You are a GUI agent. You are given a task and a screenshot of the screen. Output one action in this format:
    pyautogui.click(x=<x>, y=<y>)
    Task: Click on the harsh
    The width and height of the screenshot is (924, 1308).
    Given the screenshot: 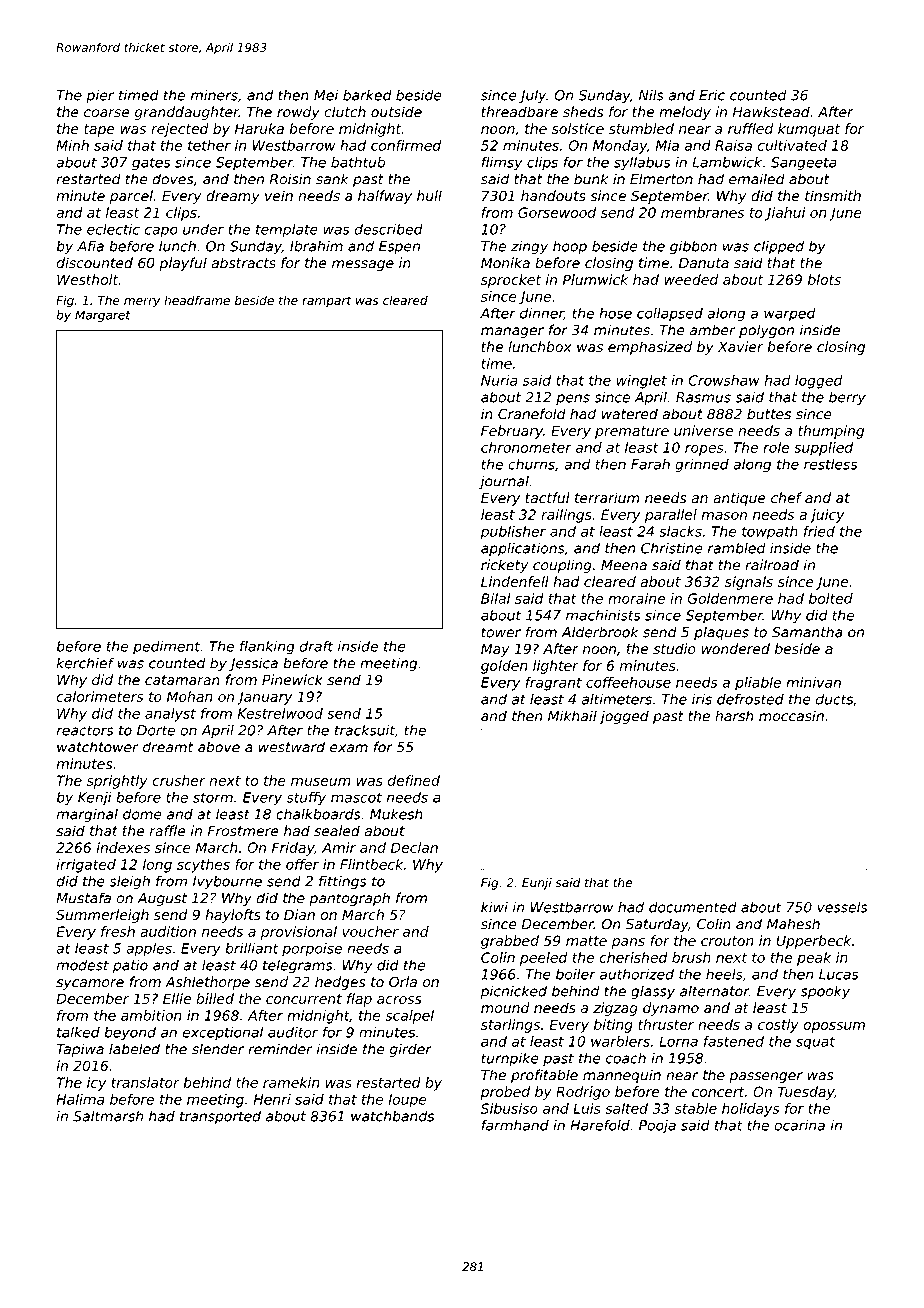 What is the action you would take?
    pyautogui.click(x=734, y=716)
